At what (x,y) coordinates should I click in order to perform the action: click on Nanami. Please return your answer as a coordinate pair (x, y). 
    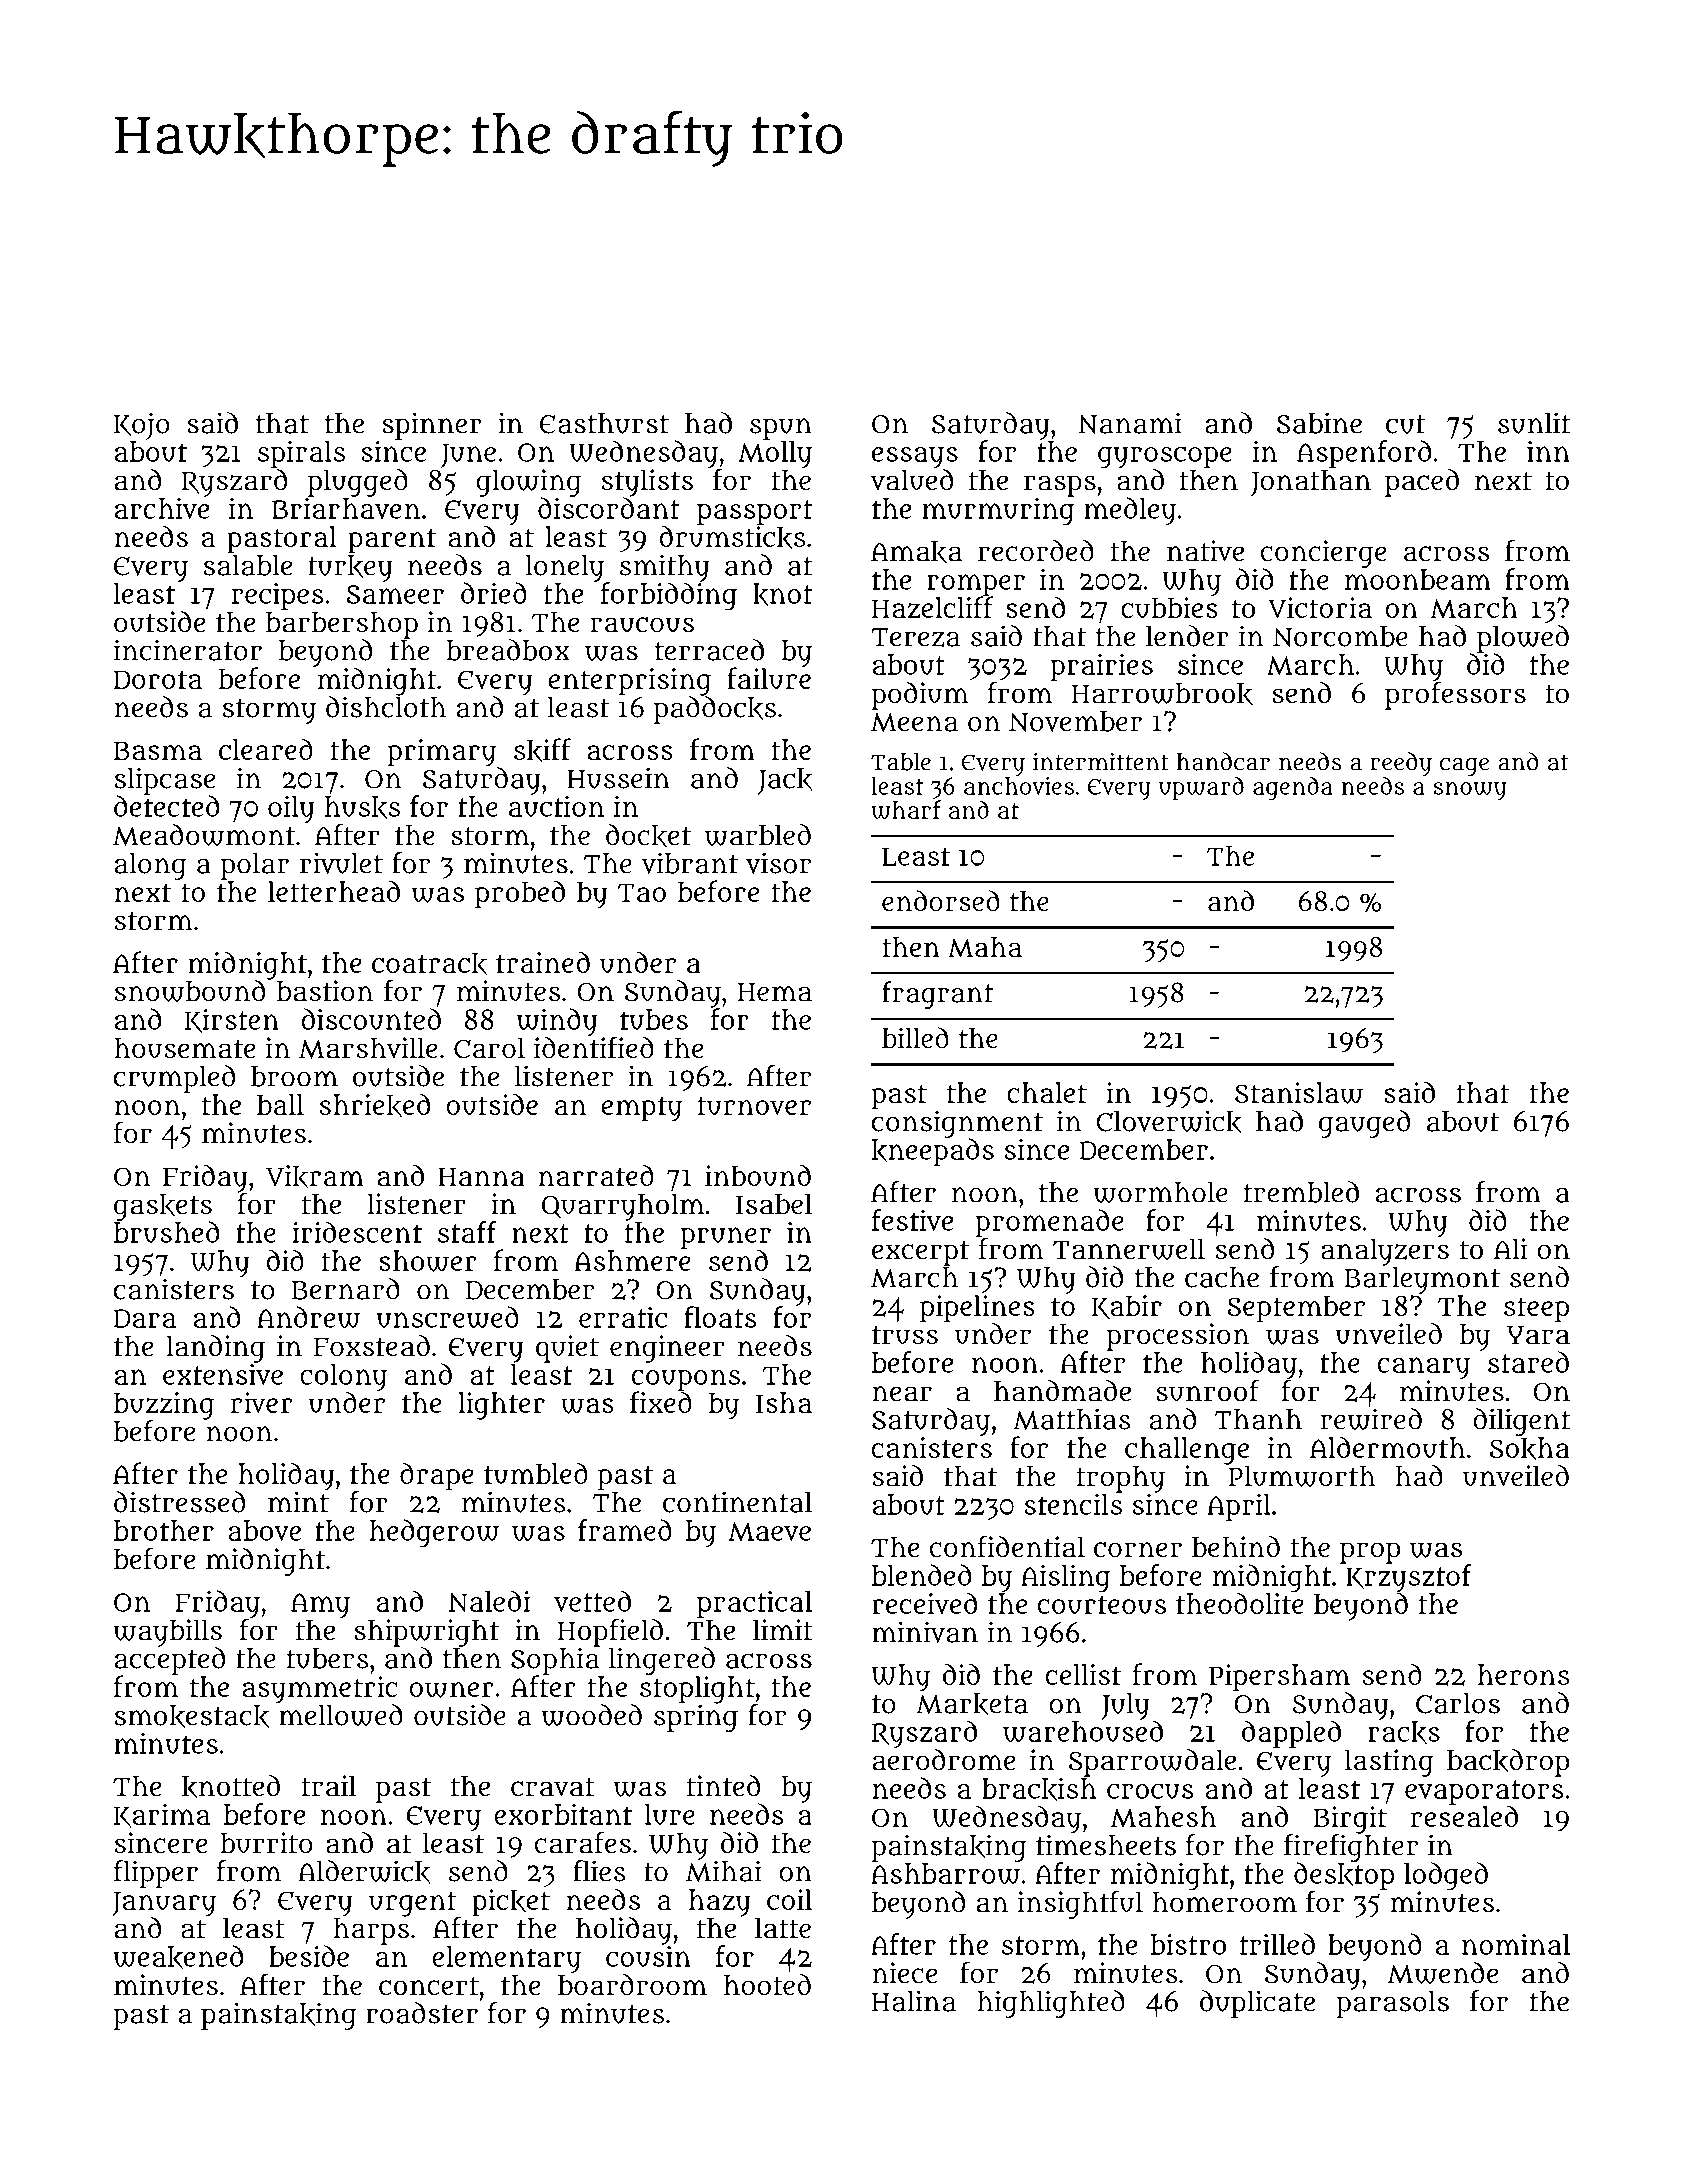
    Looking at the image, I should click on (1130, 423).
